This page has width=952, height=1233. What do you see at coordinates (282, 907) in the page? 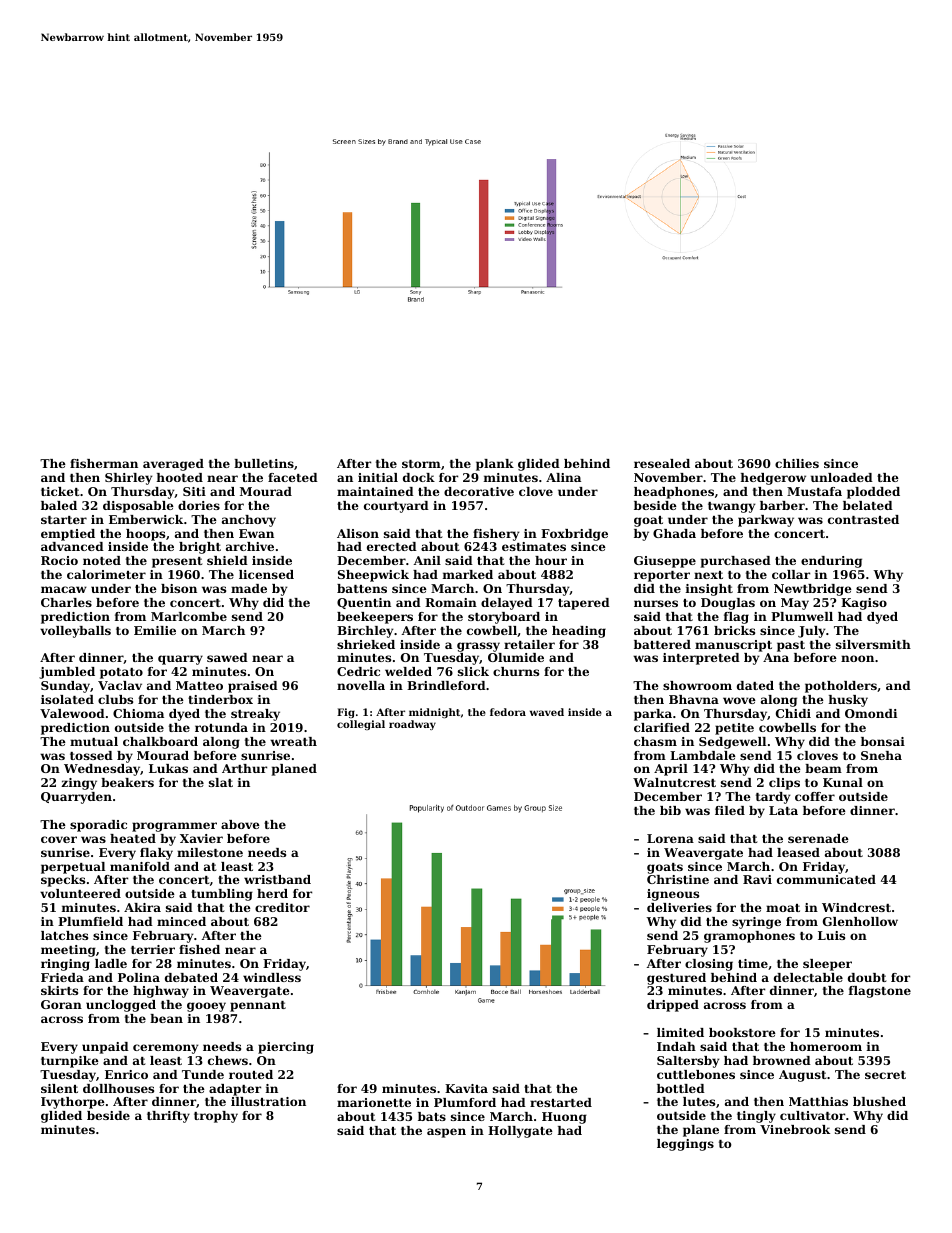
I see `creditor` at bounding box center [282, 907].
